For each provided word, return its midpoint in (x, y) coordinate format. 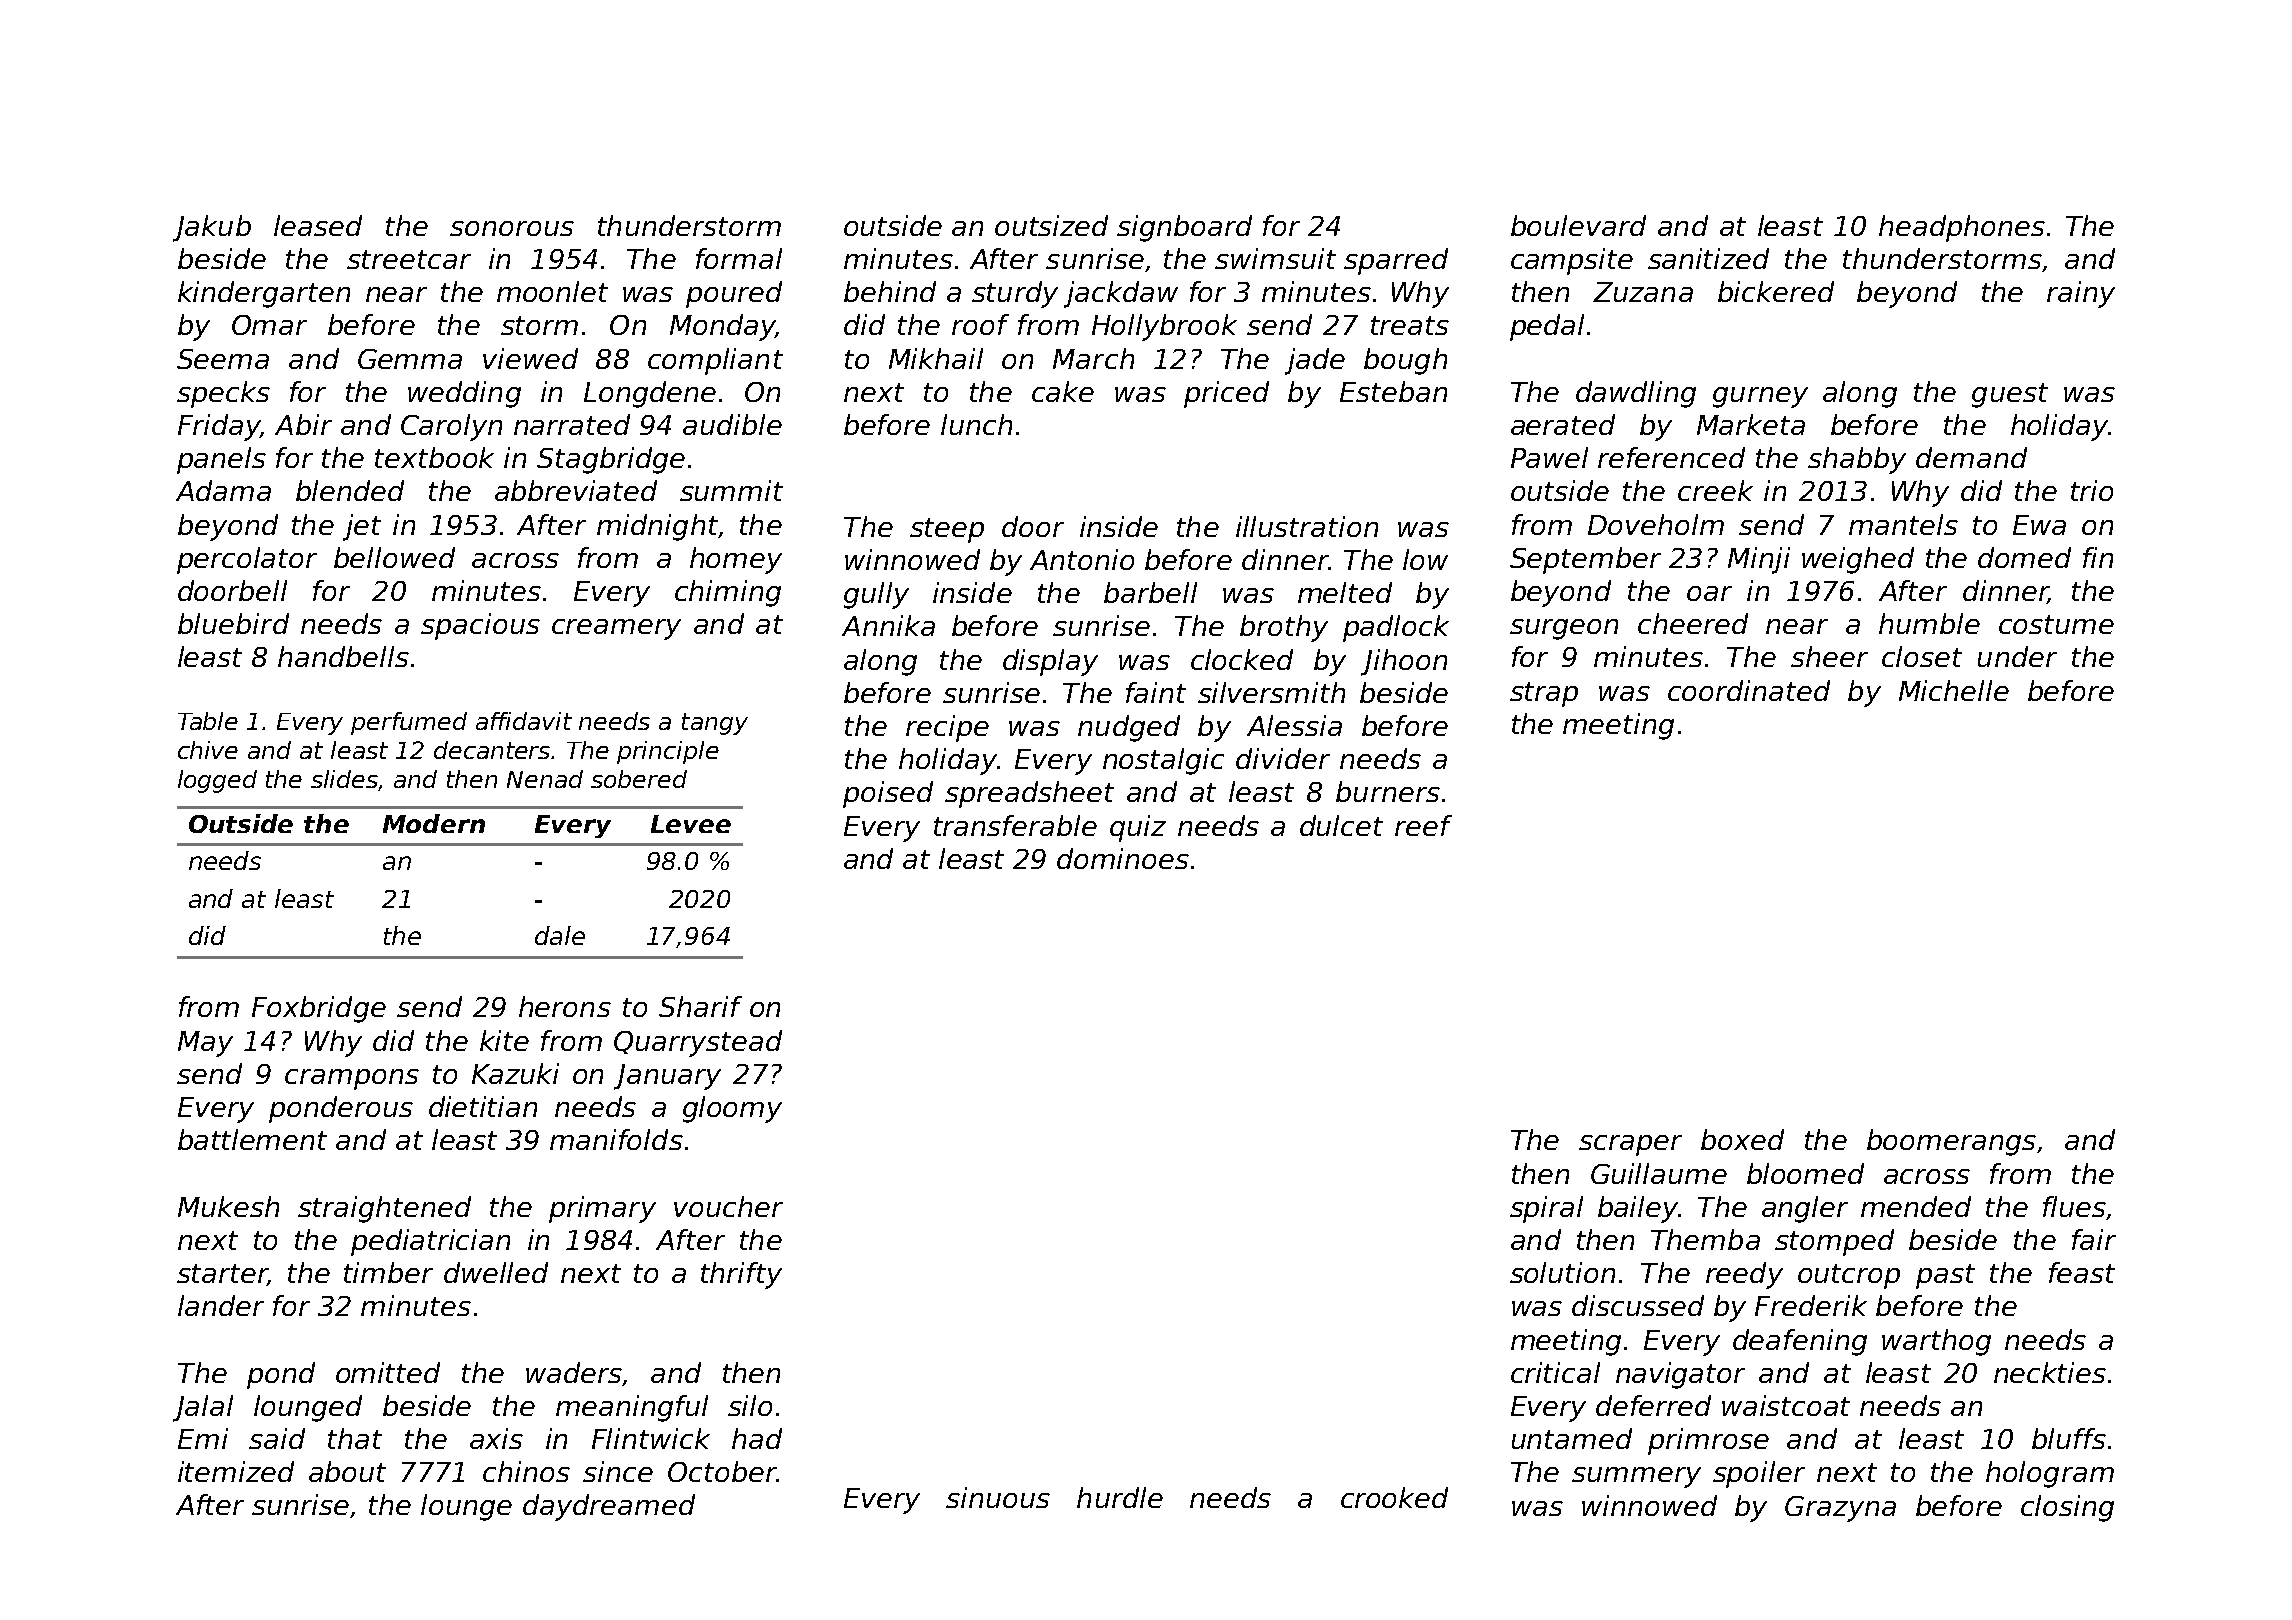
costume (2056, 624)
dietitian (483, 1106)
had (757, 1438)
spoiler (1759, 1474)
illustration (1307, 526)
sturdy (1015, 294)
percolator (247, 560)
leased (318, 225)
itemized (236, 1471)
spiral (1546, 1209)
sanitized (1708, 258)
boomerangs (1951, 1142)
